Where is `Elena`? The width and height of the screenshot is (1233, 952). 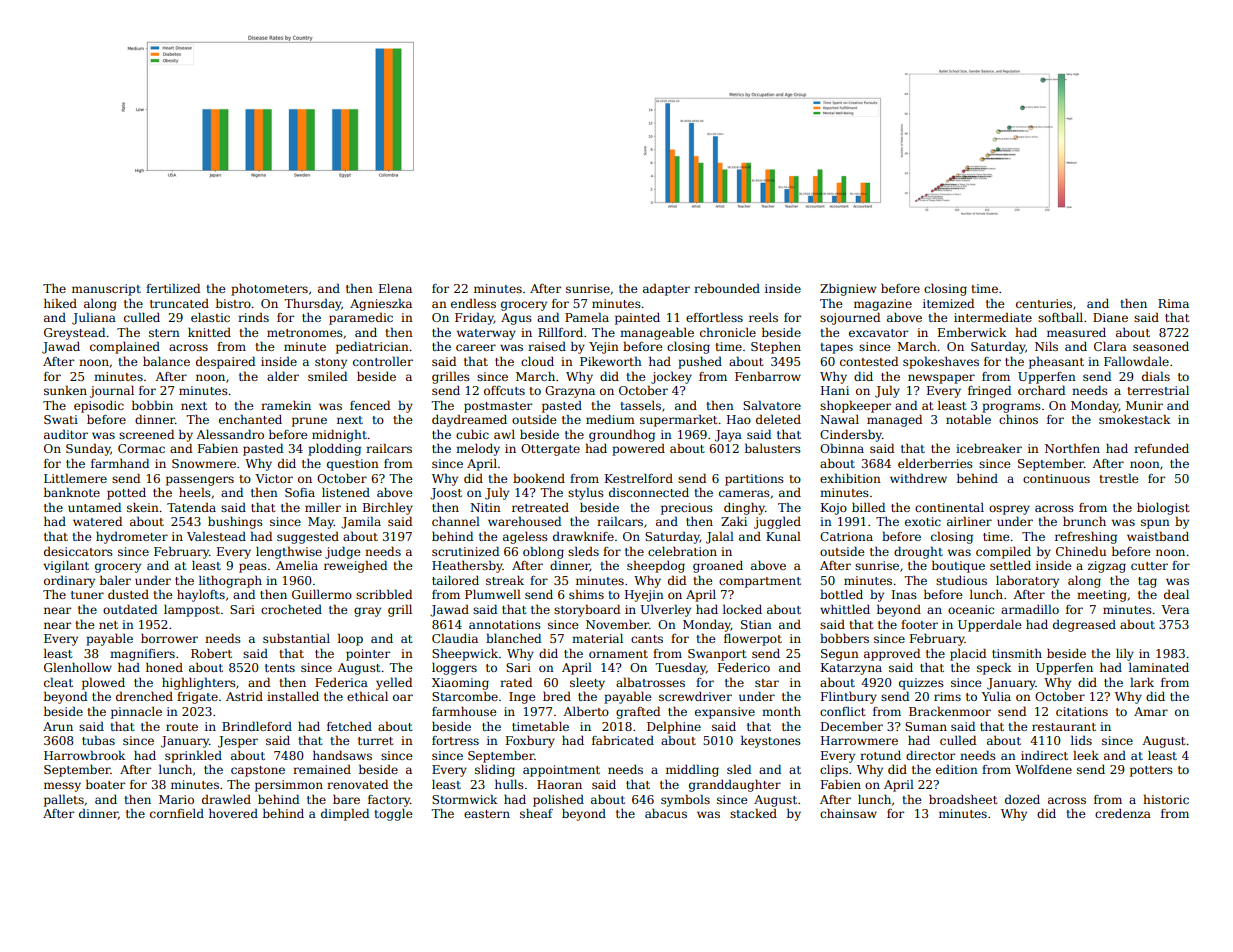 Elena is located at coordinates (395, 288).
